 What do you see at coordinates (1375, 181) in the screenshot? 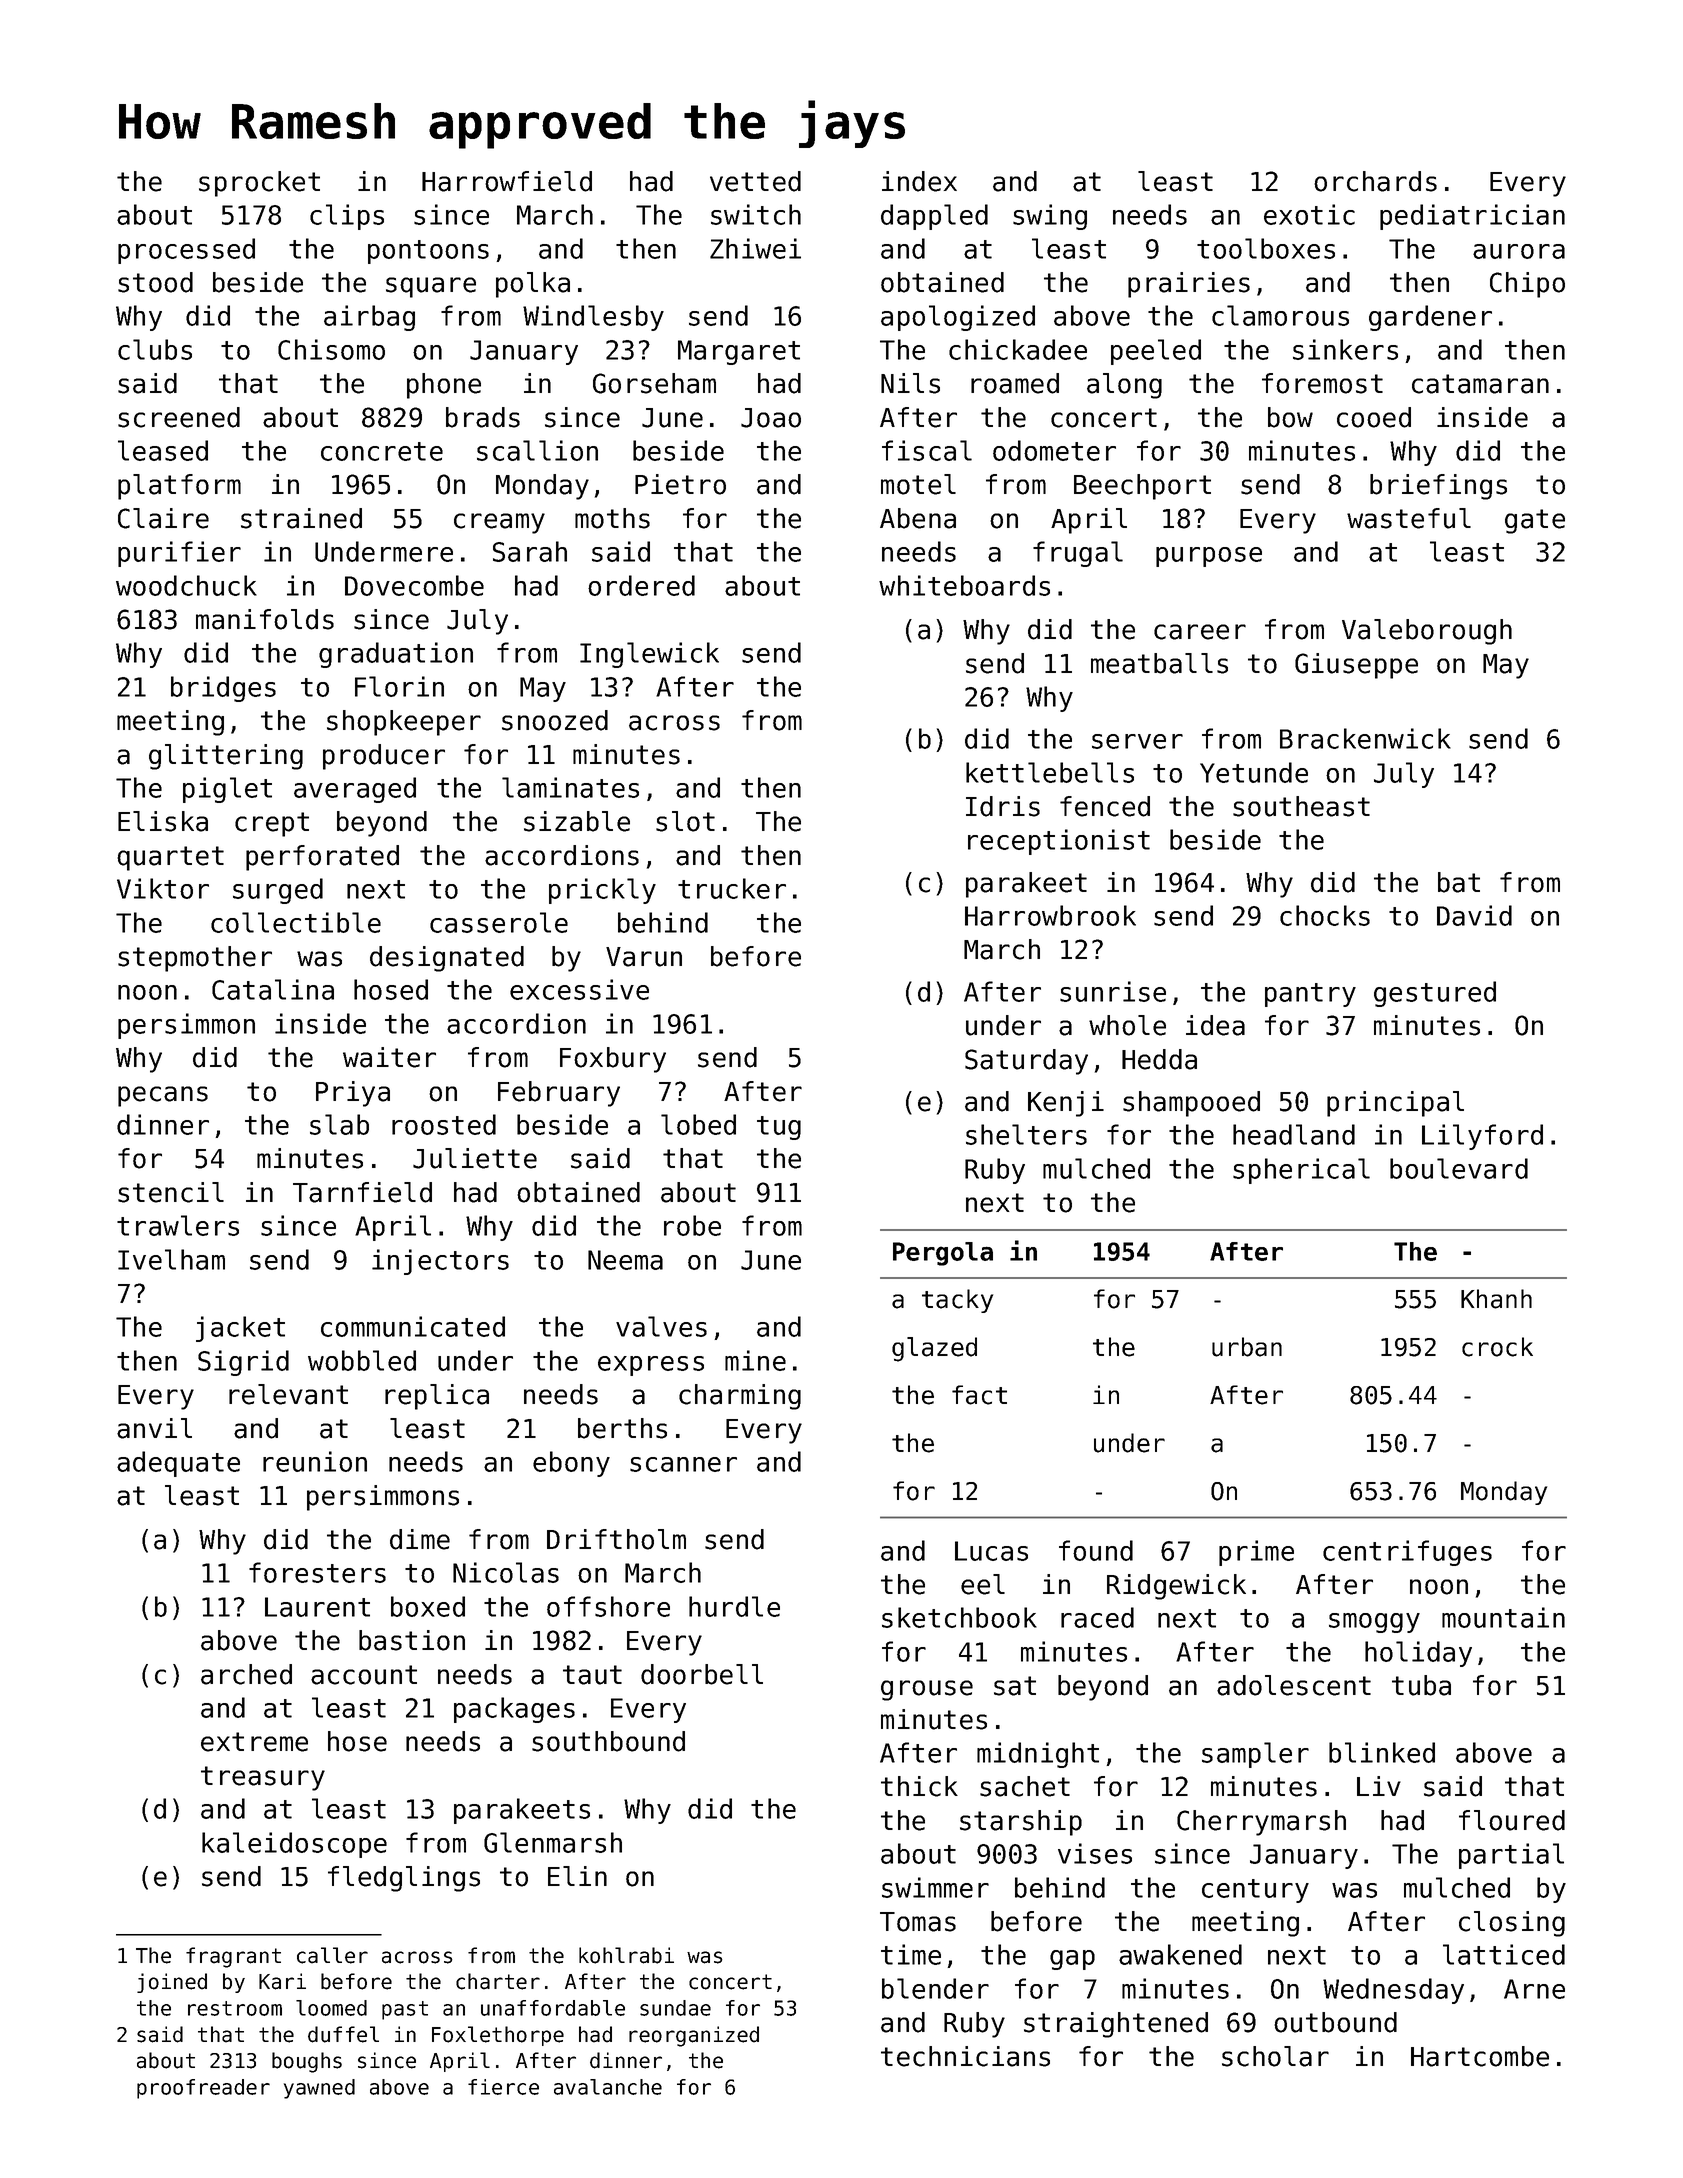
I see `orchards` at bounding box center [1375, 181].
